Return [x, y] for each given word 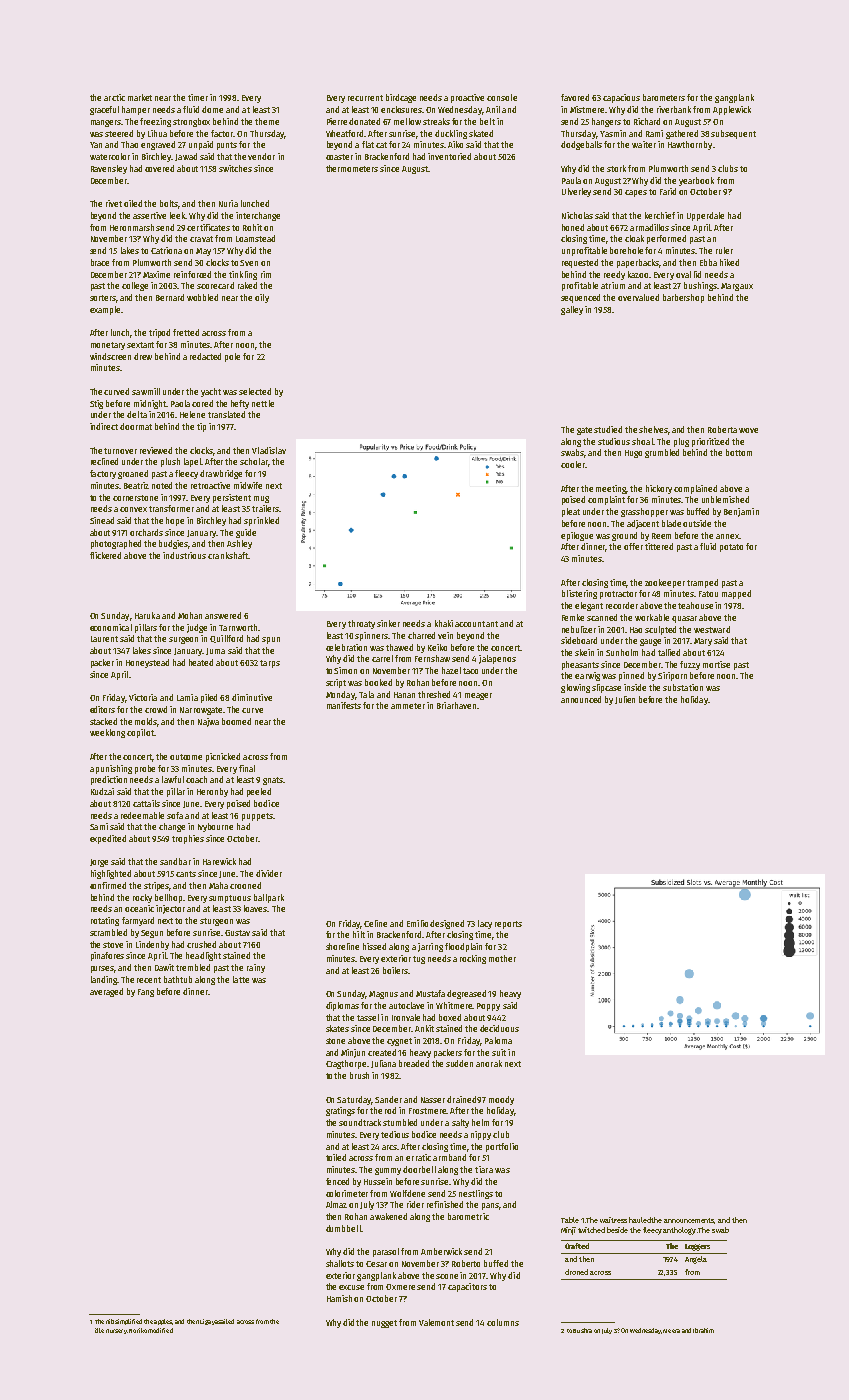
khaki [444, 623]
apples [163, 1322]
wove [748, 430]
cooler [573, 464]
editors [102, 709]
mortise [716, 664]
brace [100, 262]
